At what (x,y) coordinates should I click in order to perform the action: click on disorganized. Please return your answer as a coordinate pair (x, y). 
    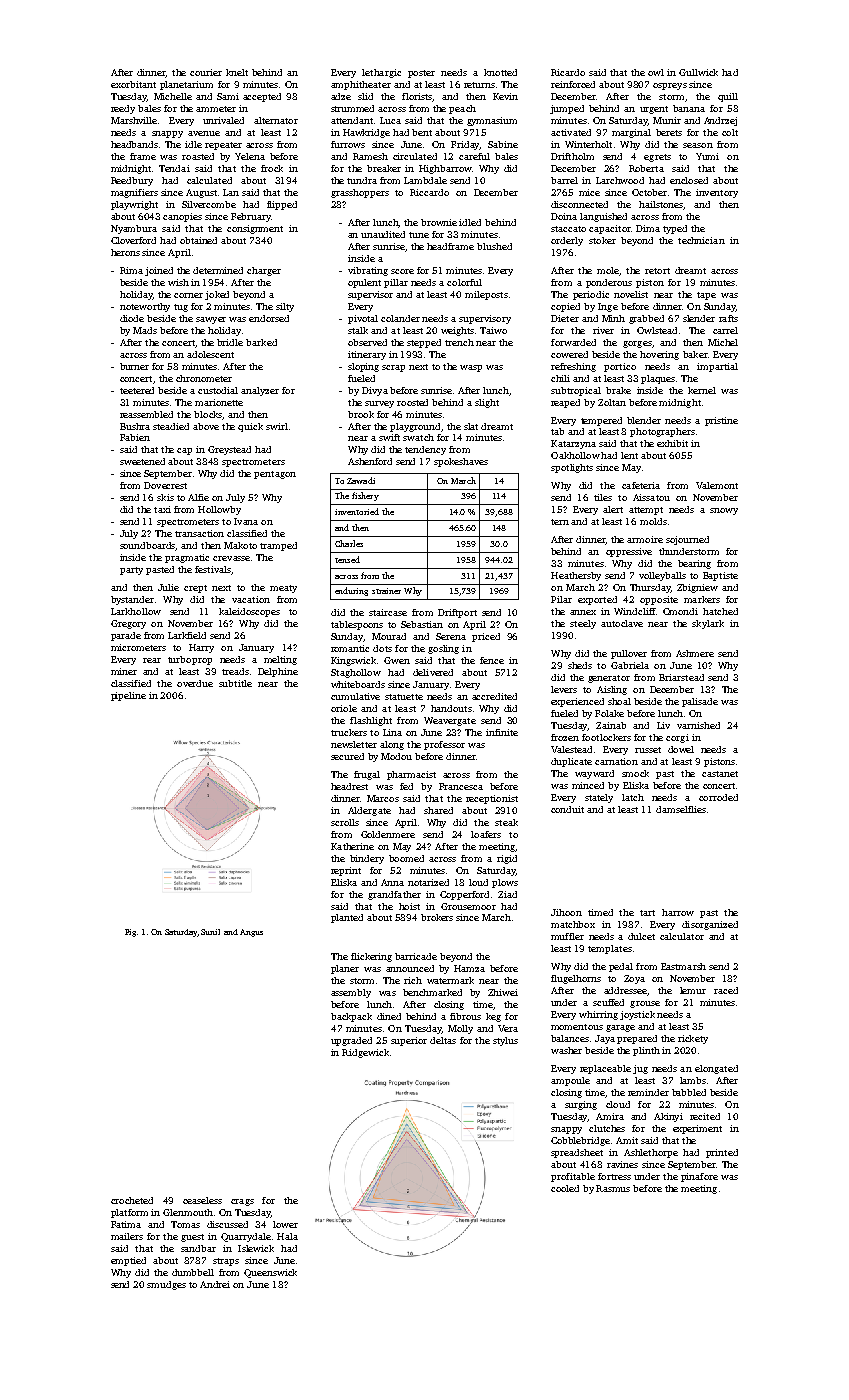
    Looking at the image, I should click on (710, 925).
